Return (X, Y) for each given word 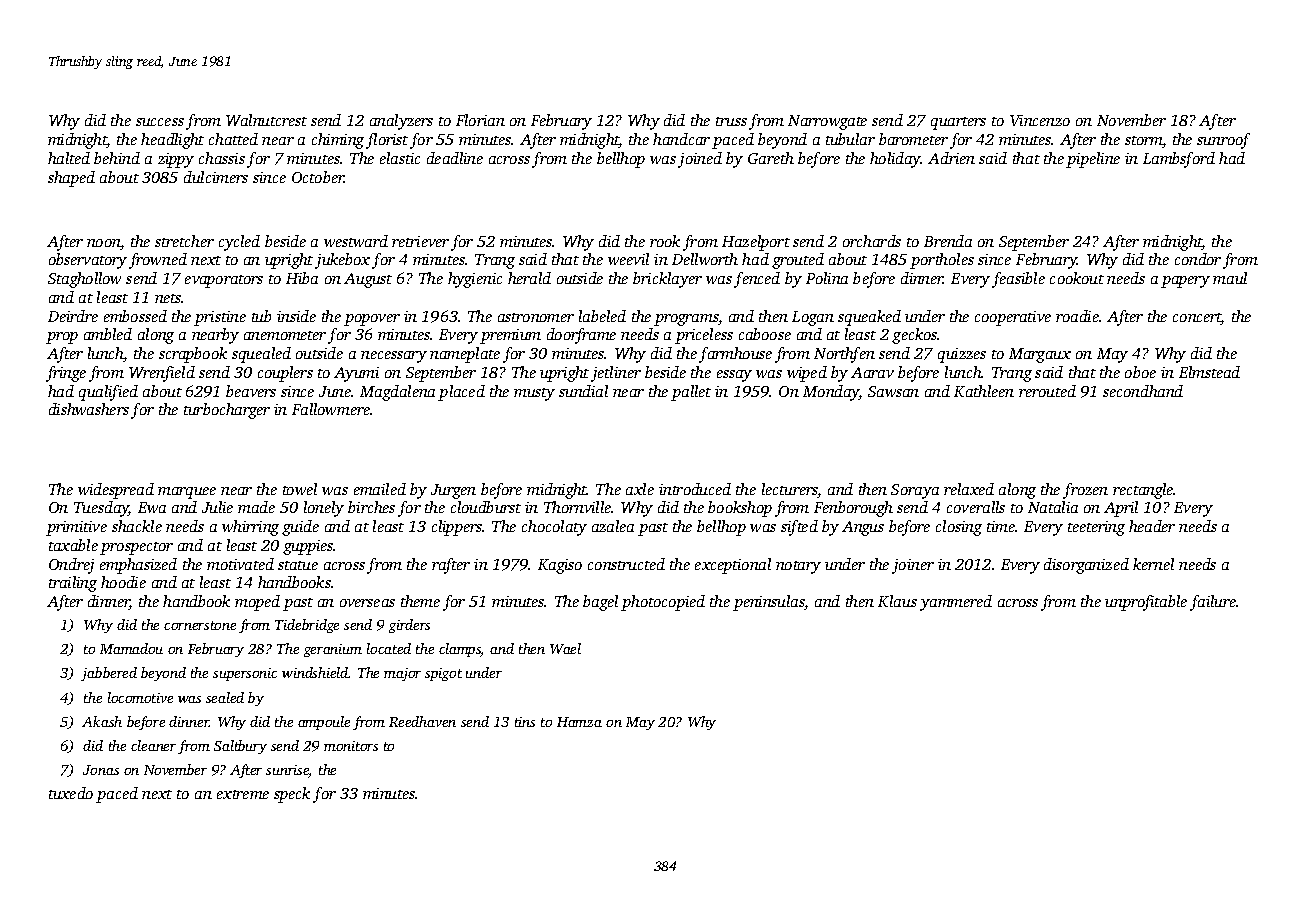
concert (1197, 319)
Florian (480, 120)
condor (1198, 259)
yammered (956, 603)
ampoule (324, 723)
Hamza (579, 722)
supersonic (245, 674)
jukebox (342, 261)
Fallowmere (331, 409)
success (160, 122)
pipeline (1093, 160)
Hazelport (756, 243)
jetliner (616, 374)
